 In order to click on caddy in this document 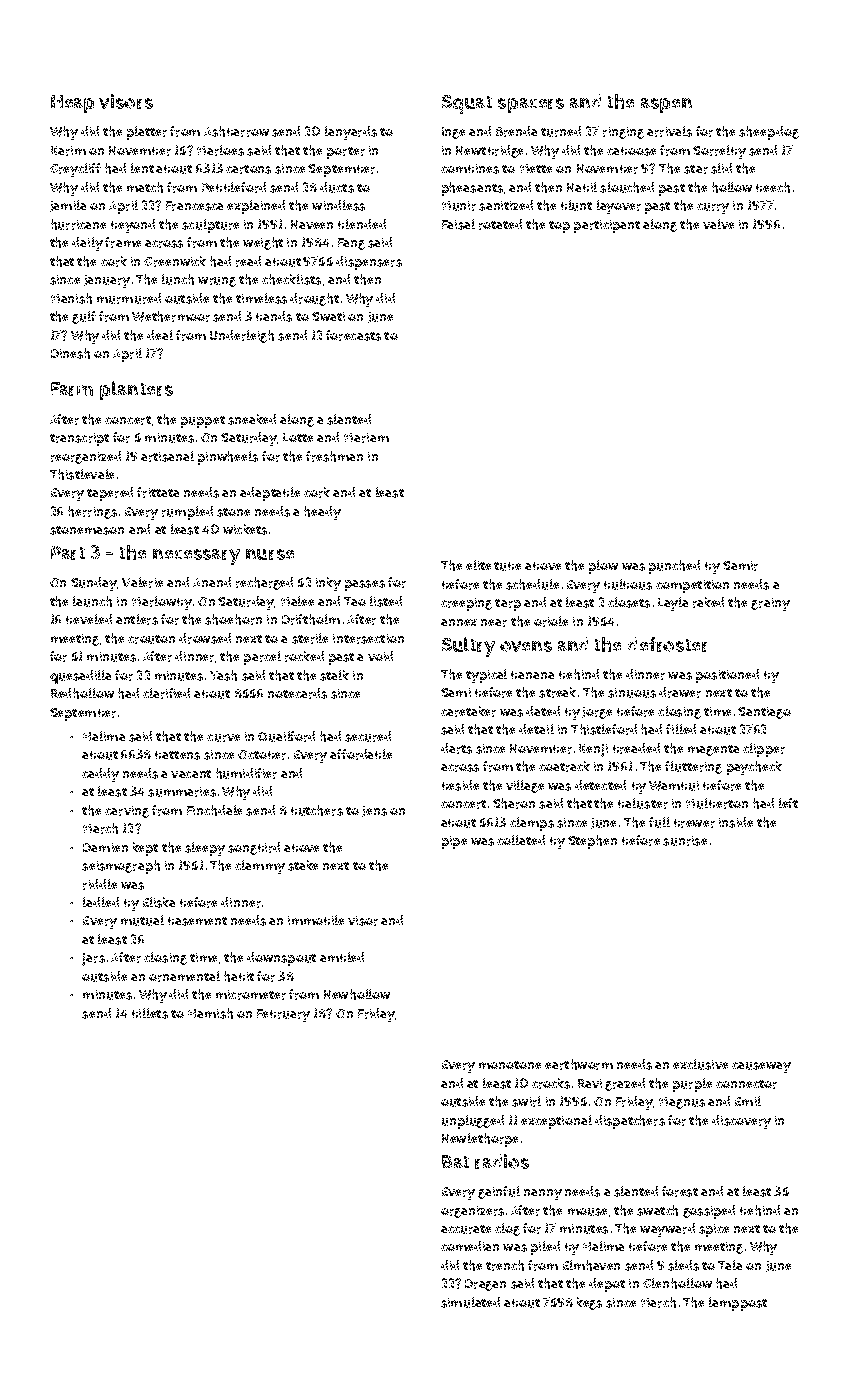, I will do `click(100, 775)`.
